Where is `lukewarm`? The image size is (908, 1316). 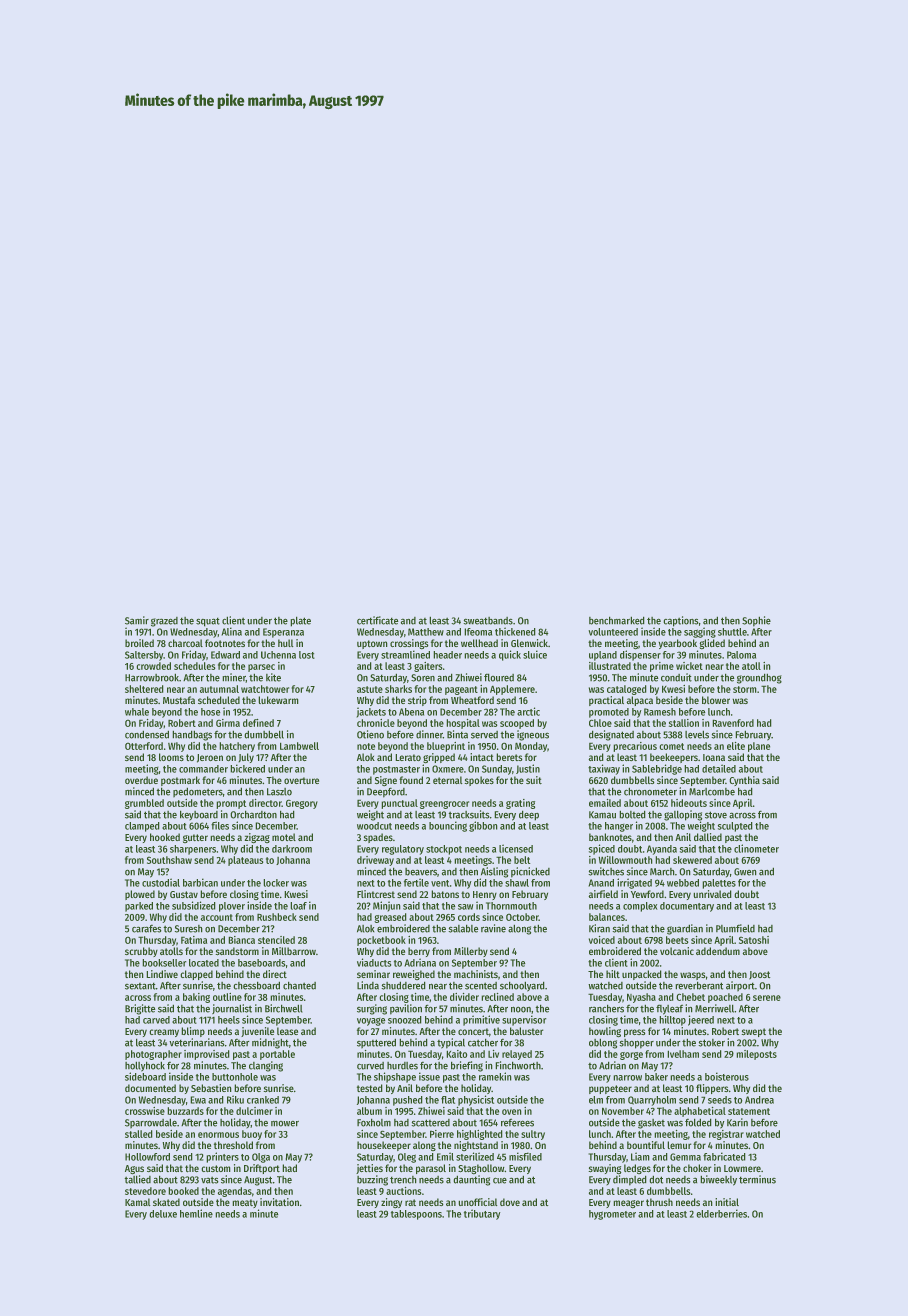
lukewarm is located at coordinates (278, 700).
